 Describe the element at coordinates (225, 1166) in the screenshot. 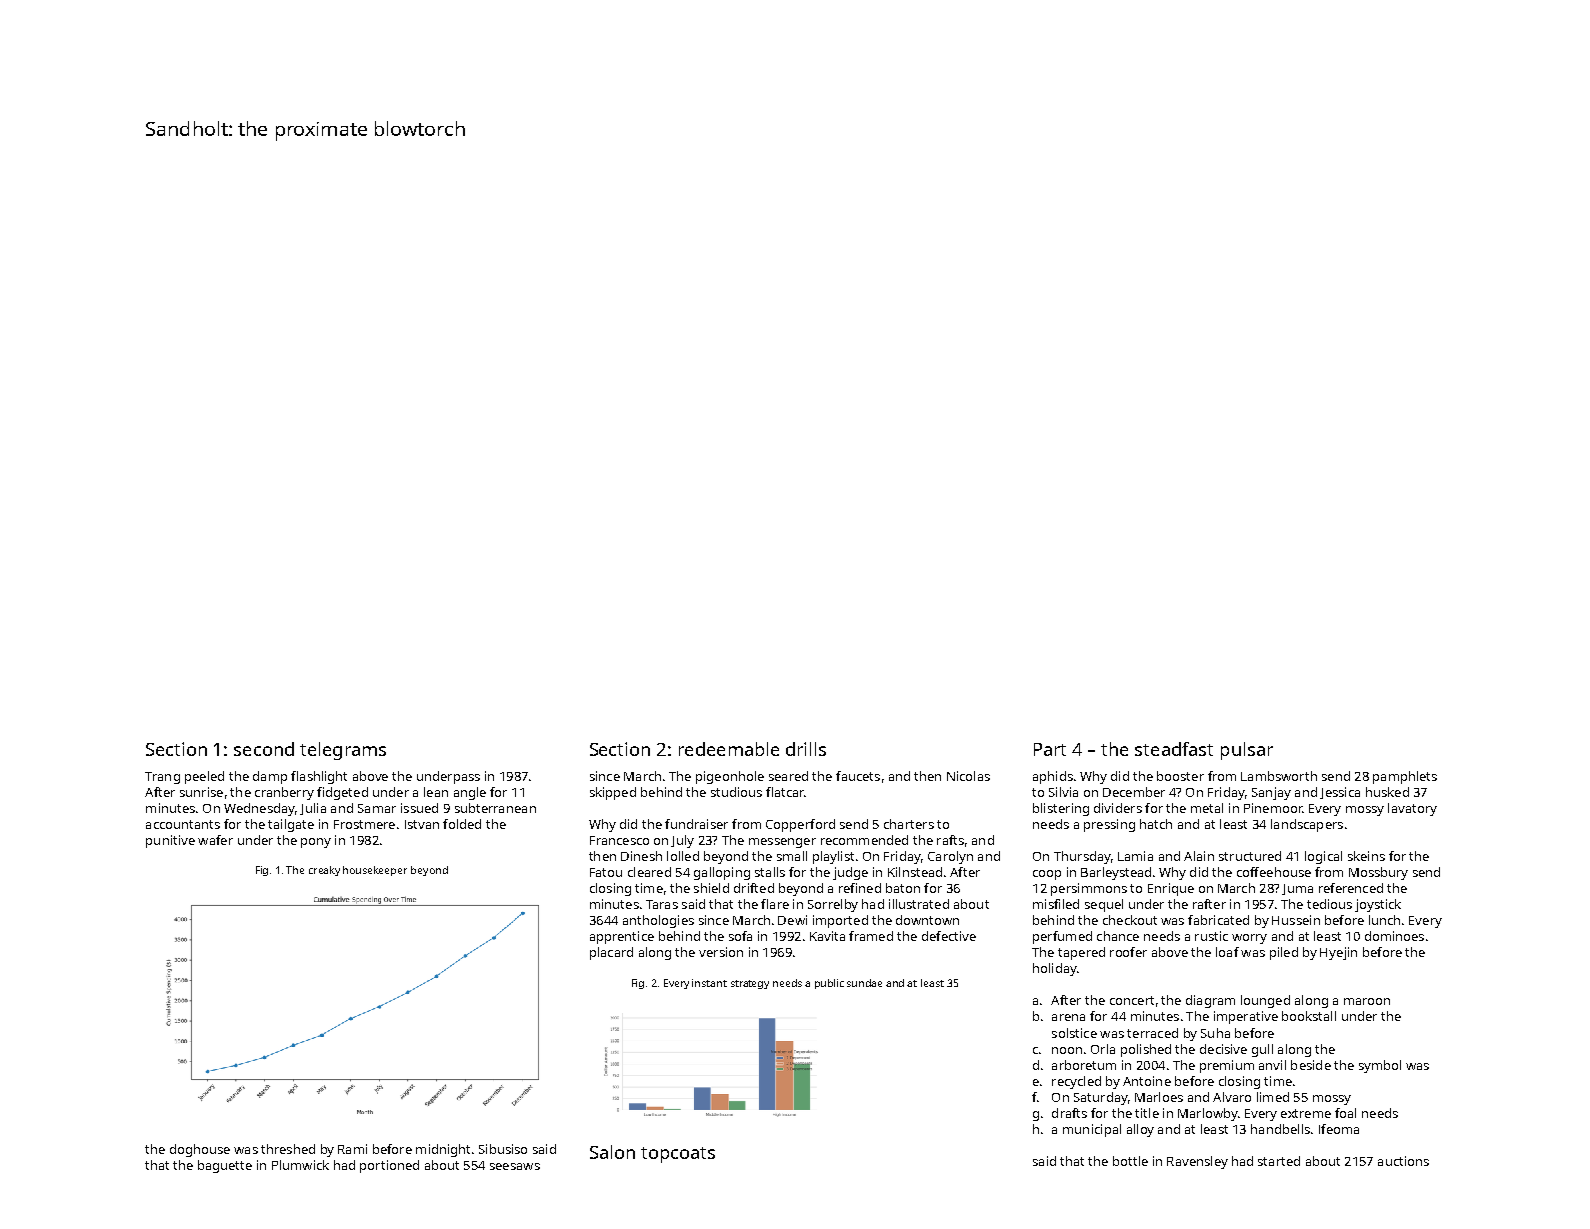

I see `baguette` at that location.
